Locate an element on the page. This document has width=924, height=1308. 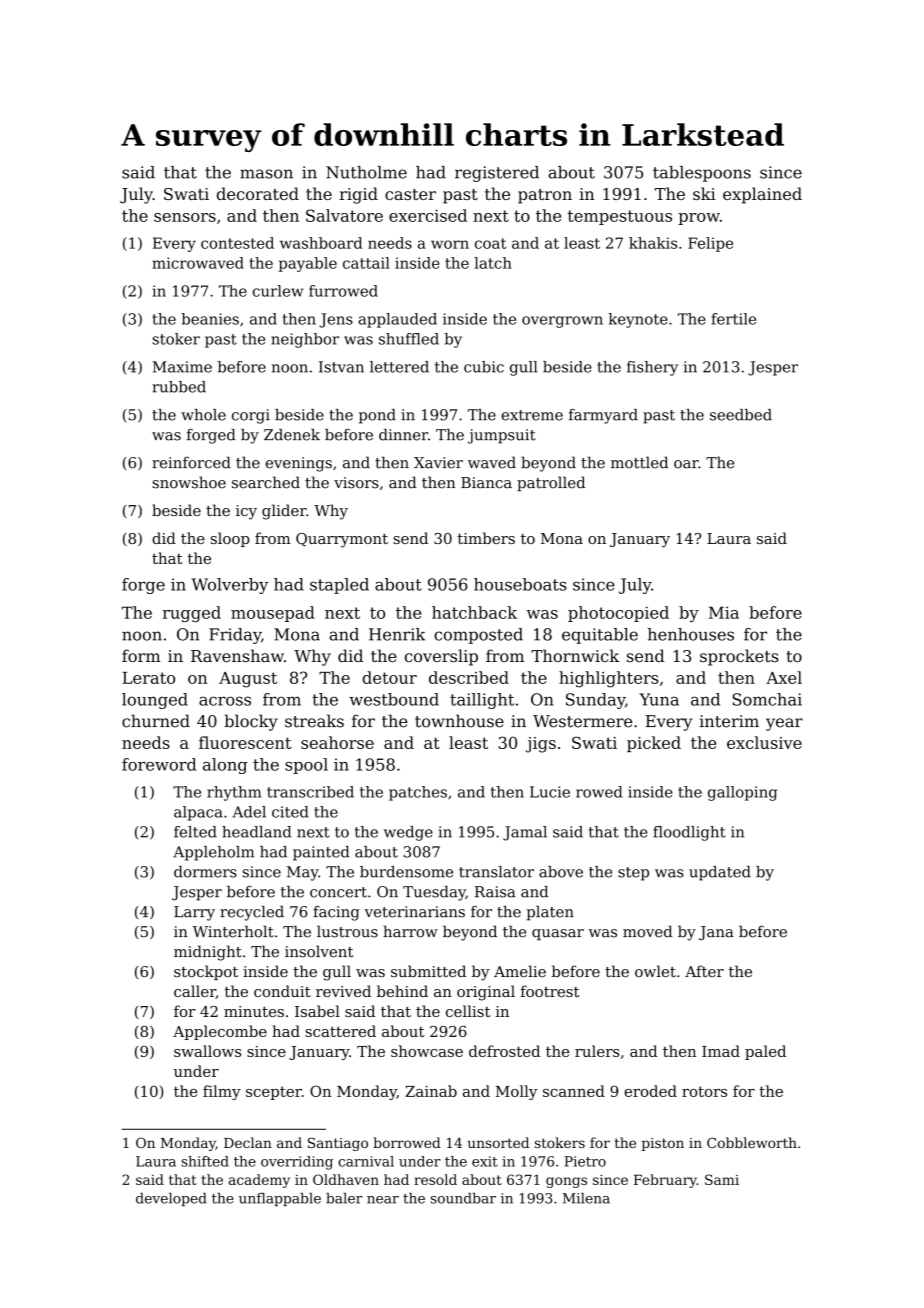
Nutholme is located at coordinates (366, 172).
